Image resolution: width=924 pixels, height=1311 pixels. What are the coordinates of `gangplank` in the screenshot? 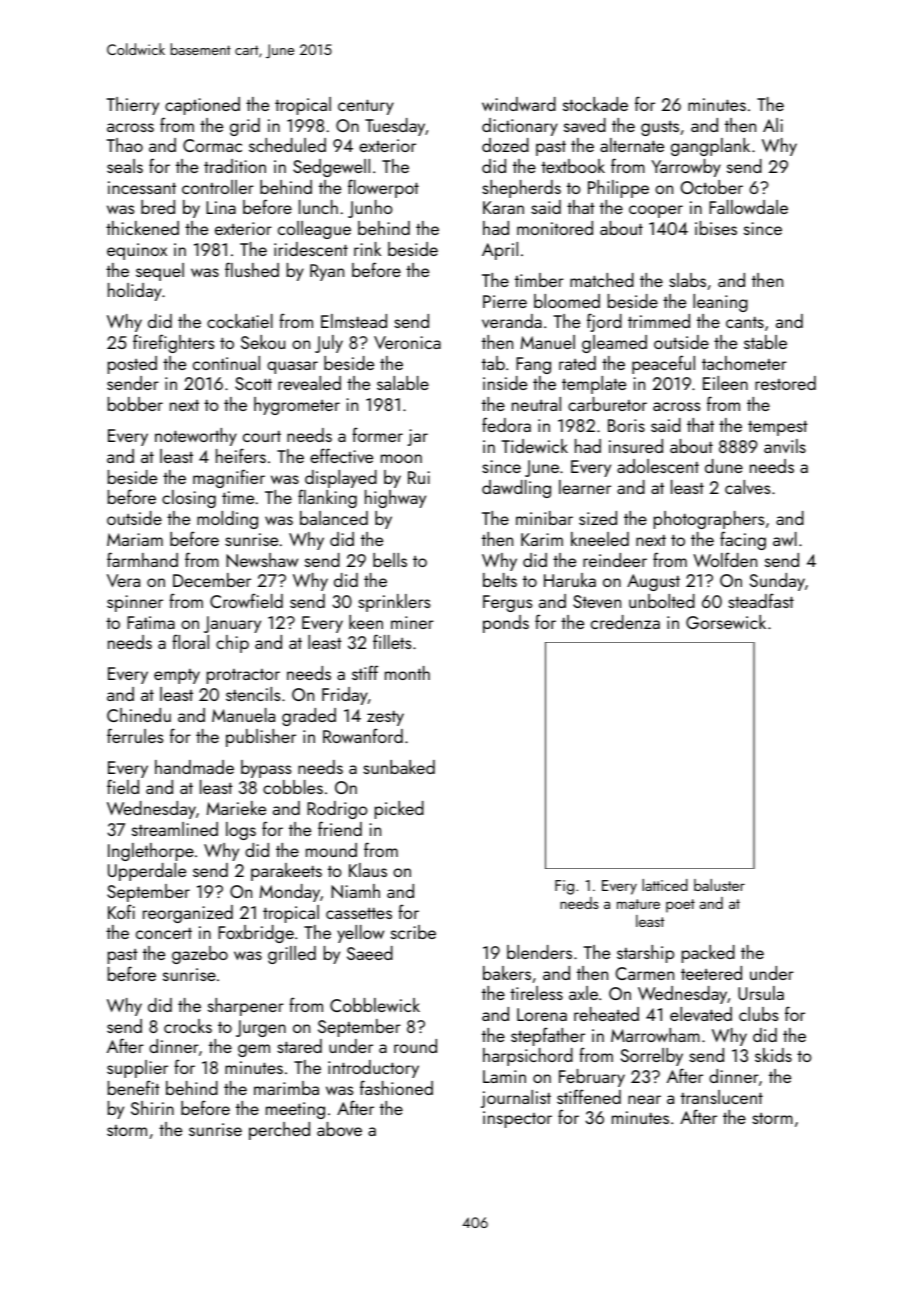 It's located at (710, 147).
